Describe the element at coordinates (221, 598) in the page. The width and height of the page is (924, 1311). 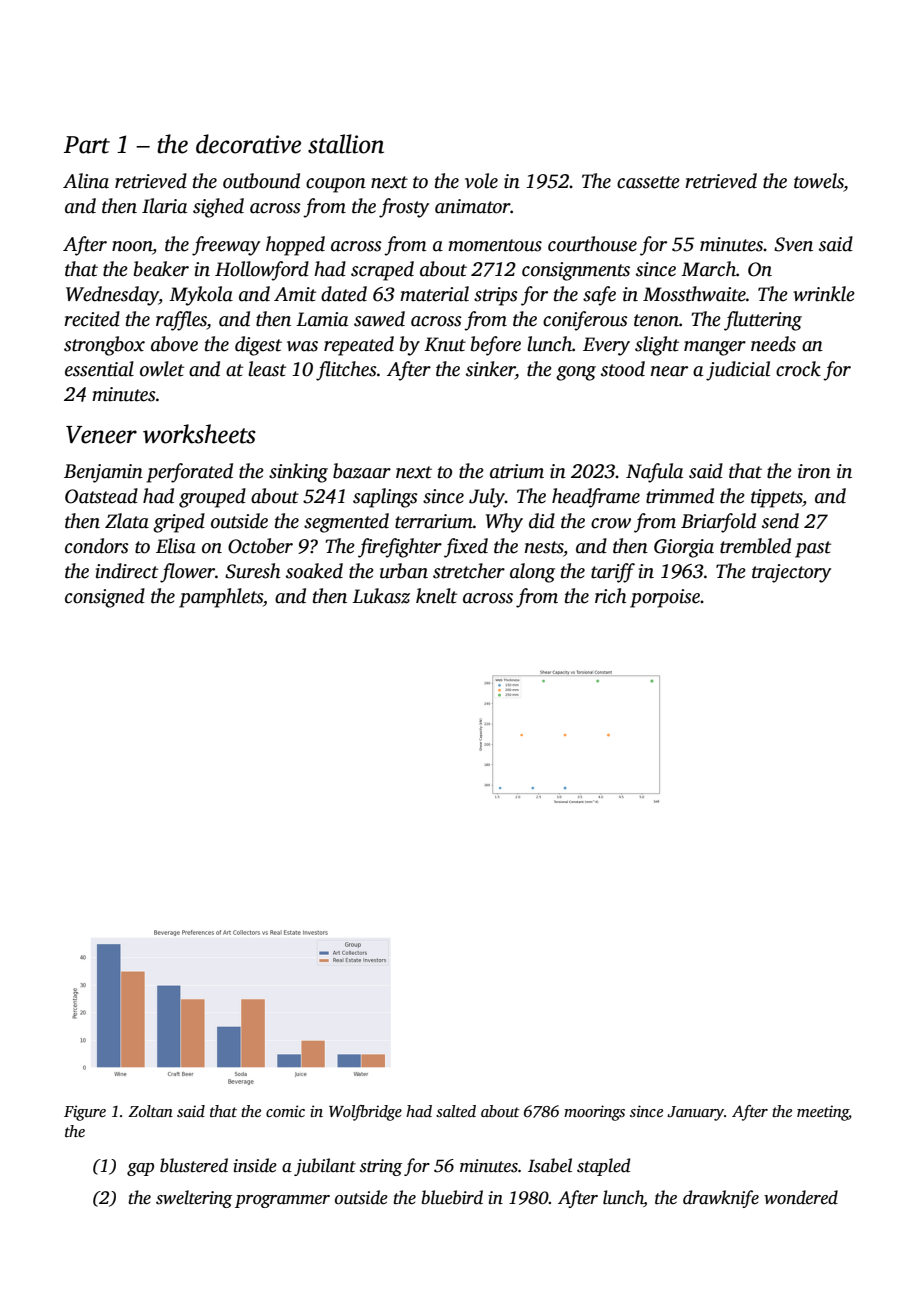
I see `pamphlets` at that location.
